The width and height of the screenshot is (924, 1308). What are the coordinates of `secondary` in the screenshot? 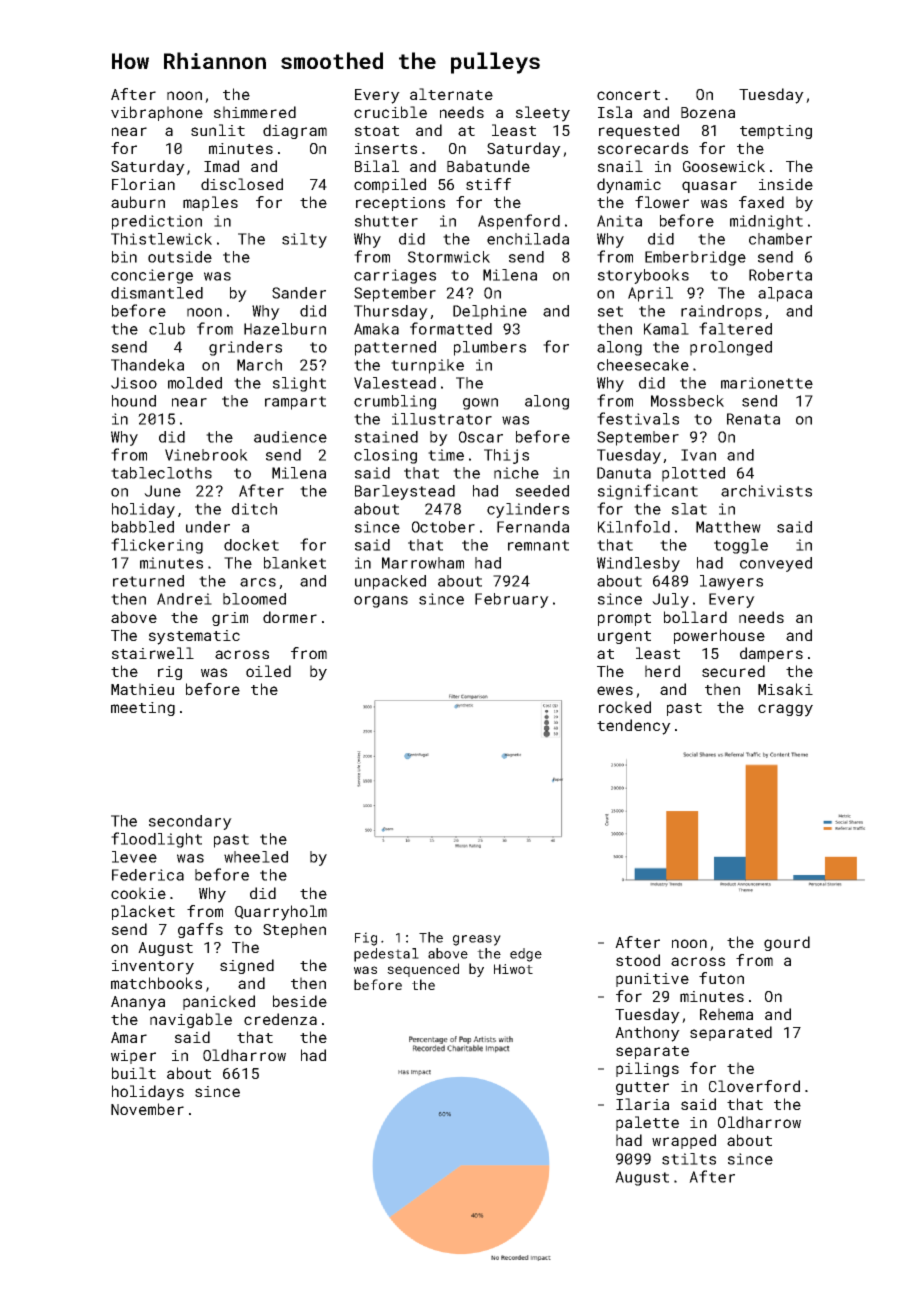 It's located at (190, 822).
